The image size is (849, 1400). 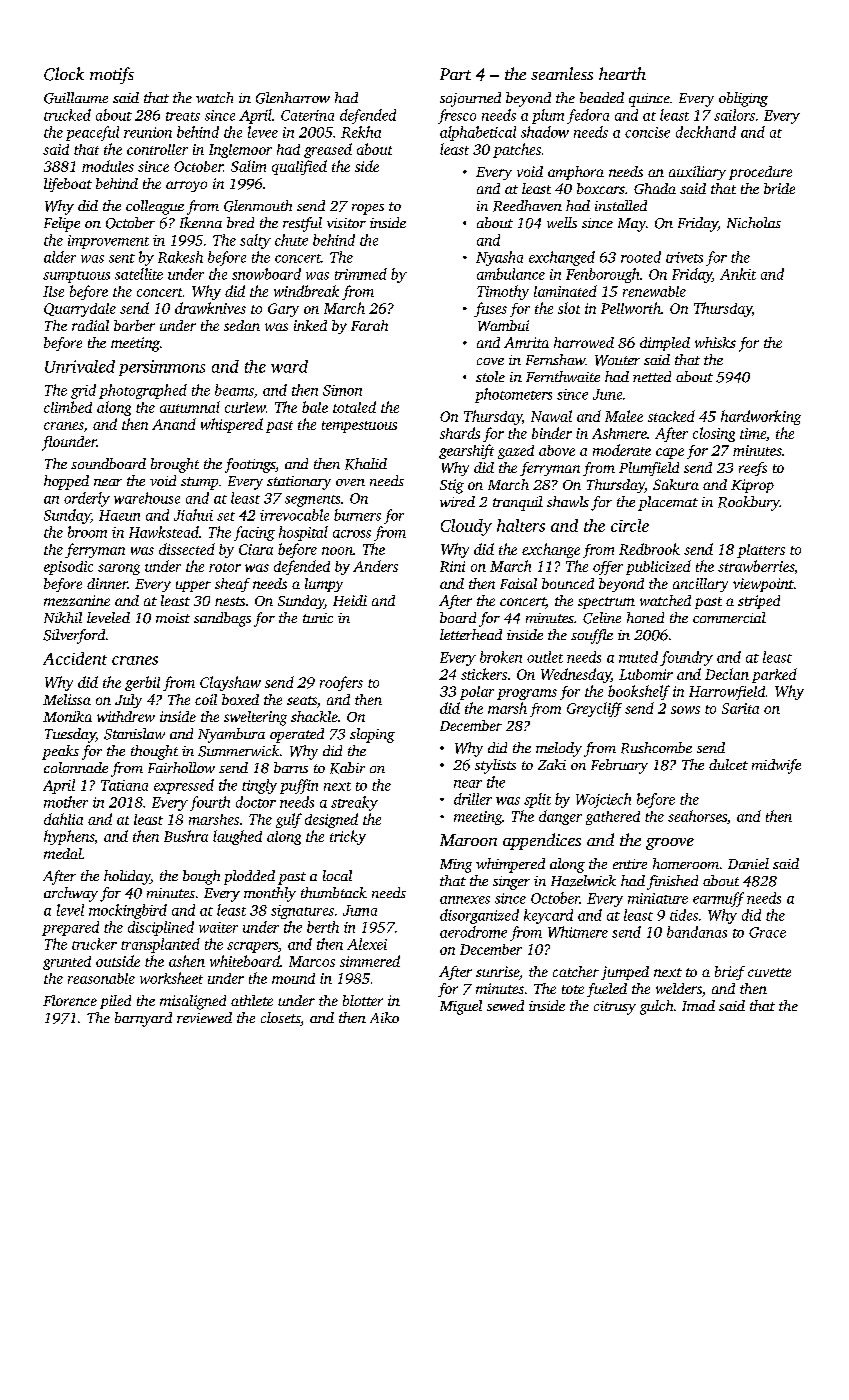 I want to click on shackle, so click(x=314, y=716).
